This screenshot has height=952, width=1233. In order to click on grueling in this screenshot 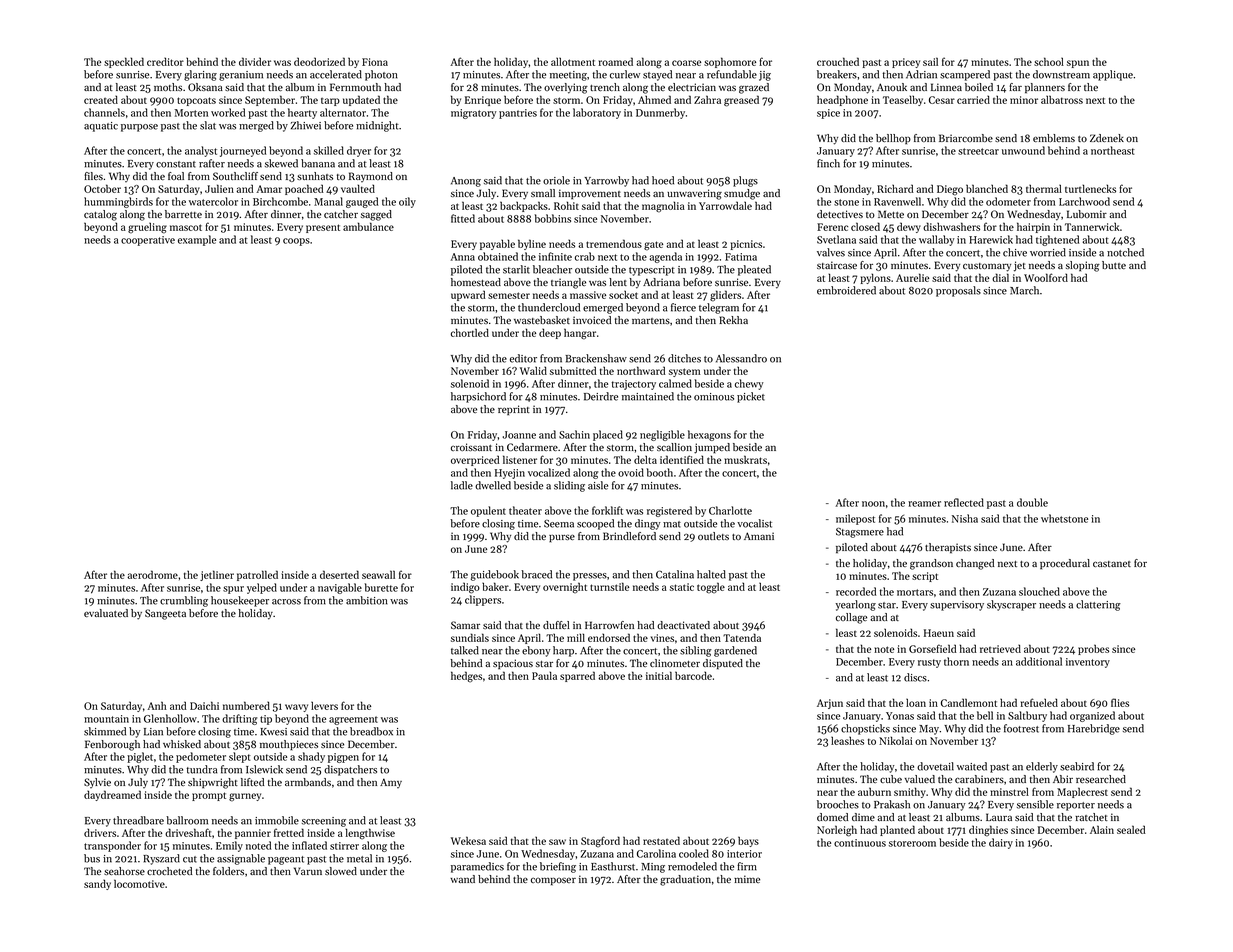, I will do `click(147, 228)`.
